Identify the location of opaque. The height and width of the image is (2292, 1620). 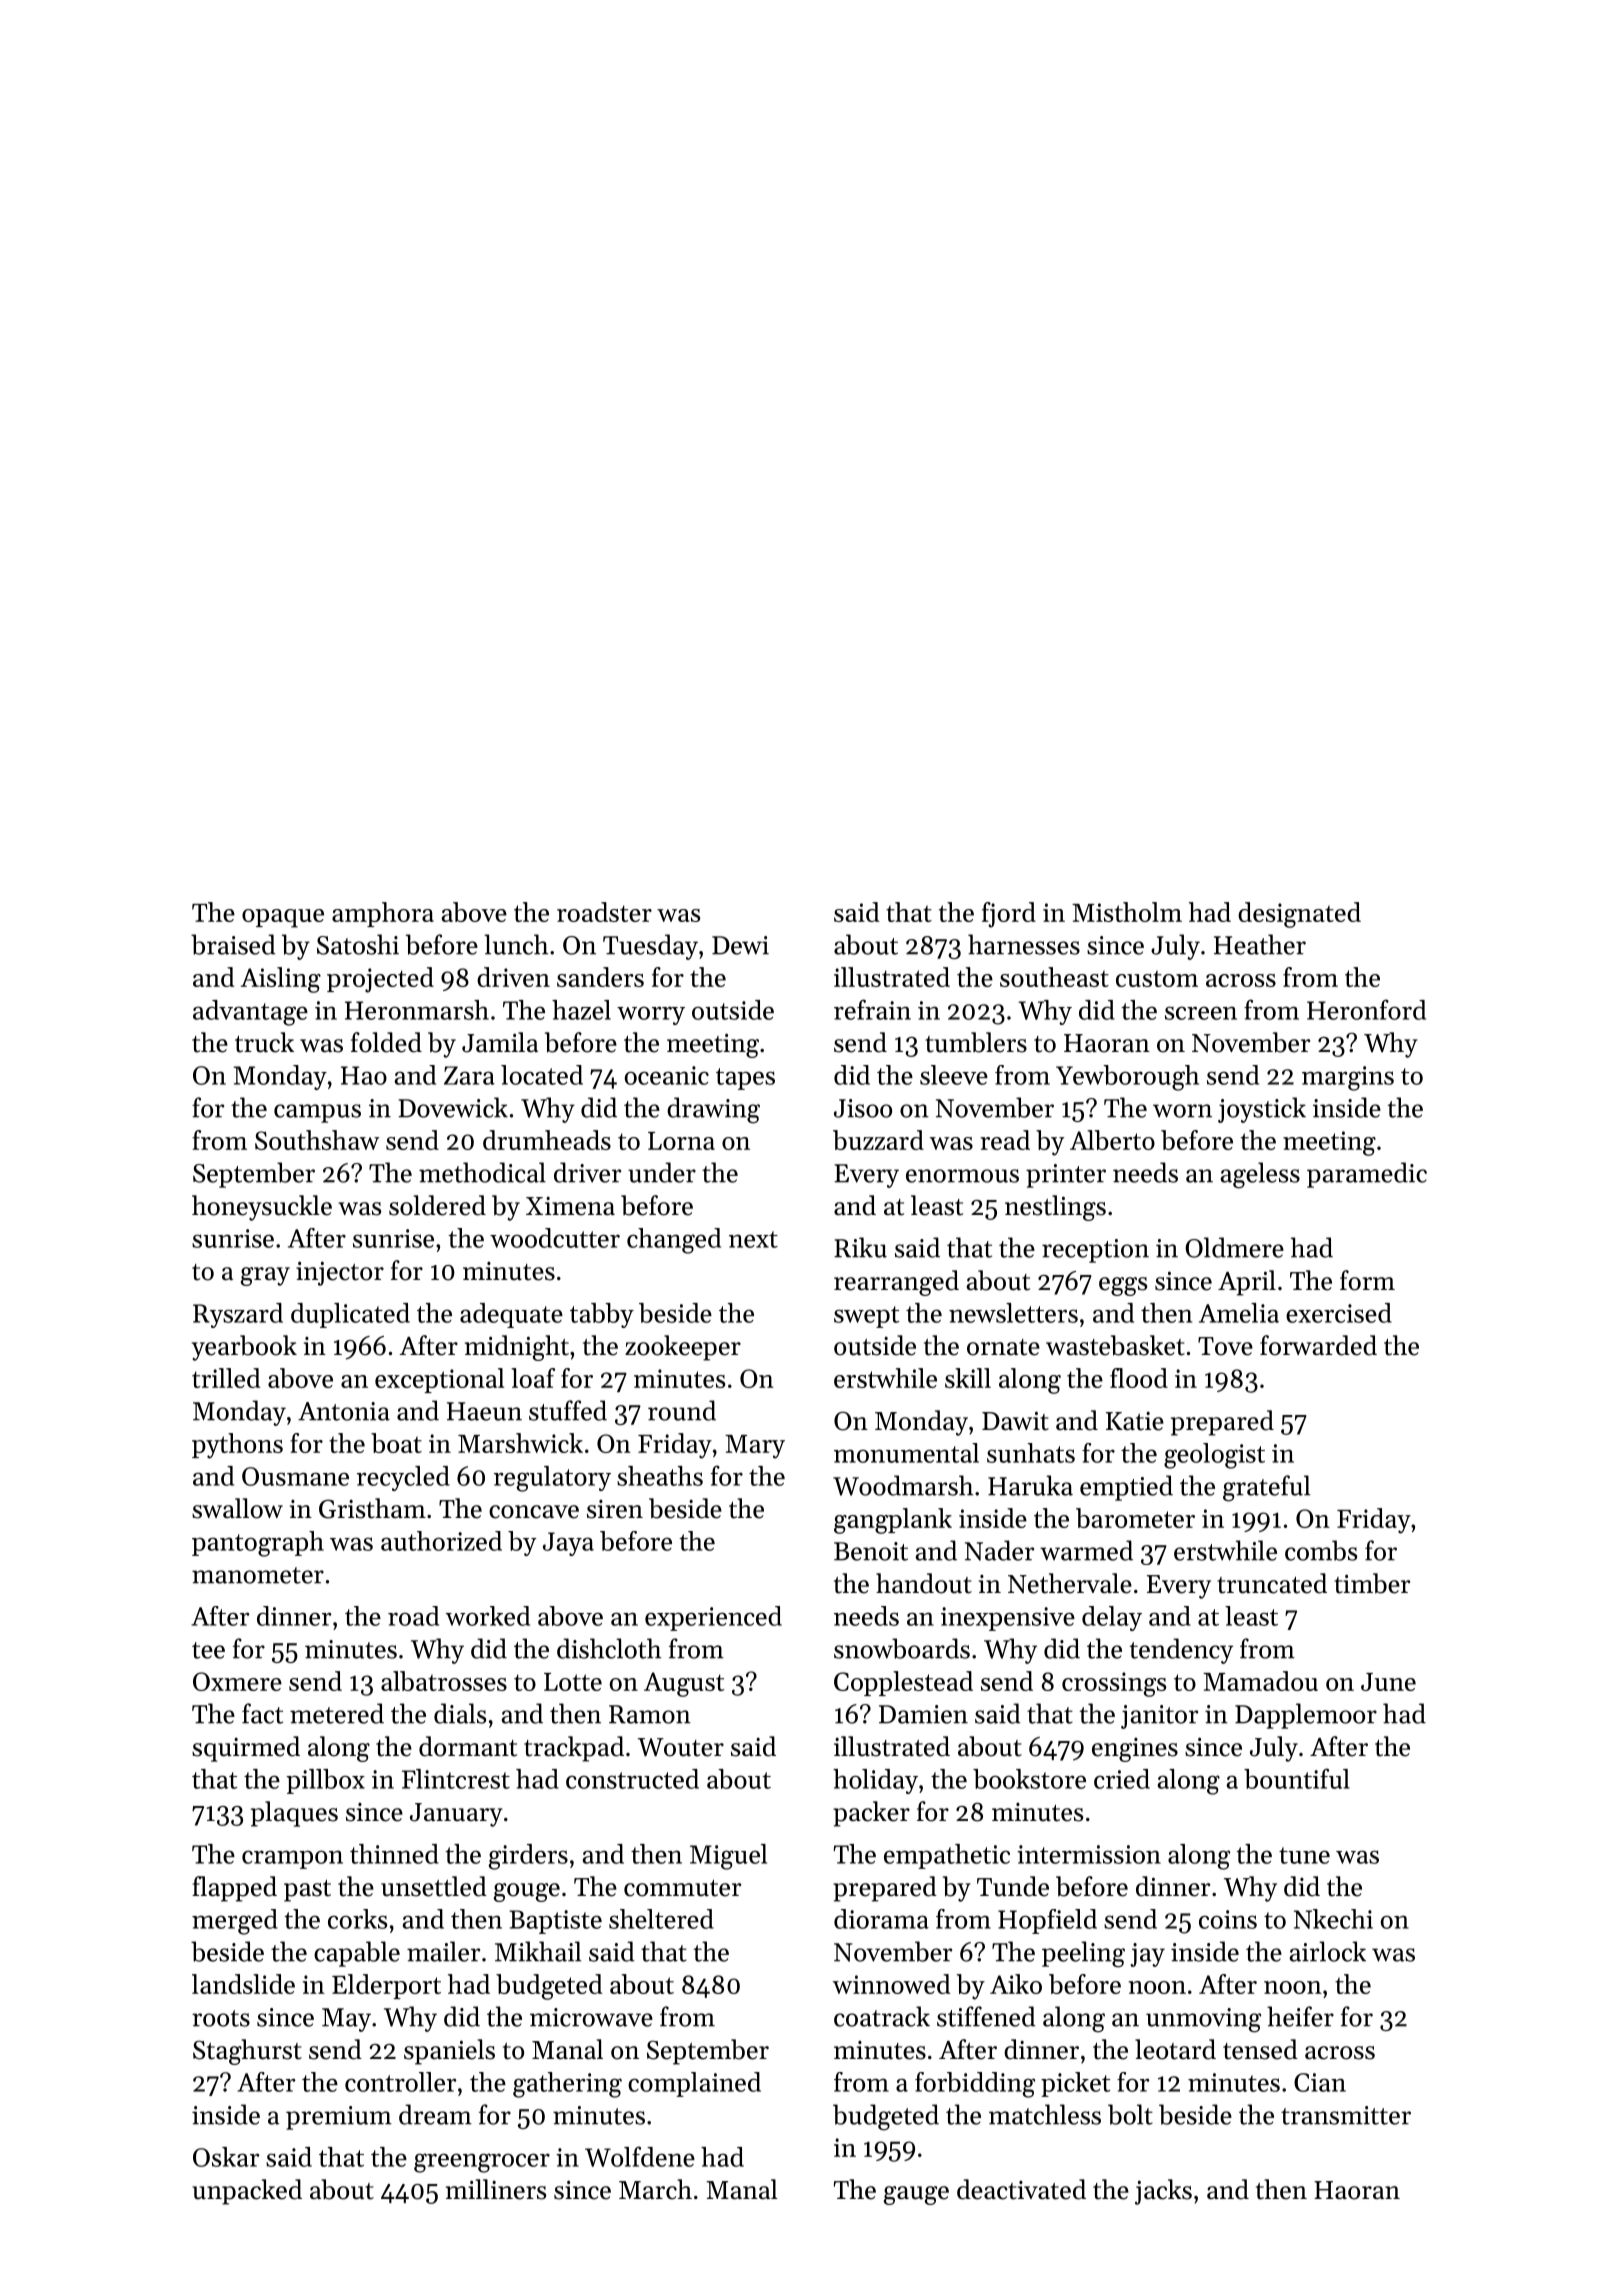
(283, 918).
